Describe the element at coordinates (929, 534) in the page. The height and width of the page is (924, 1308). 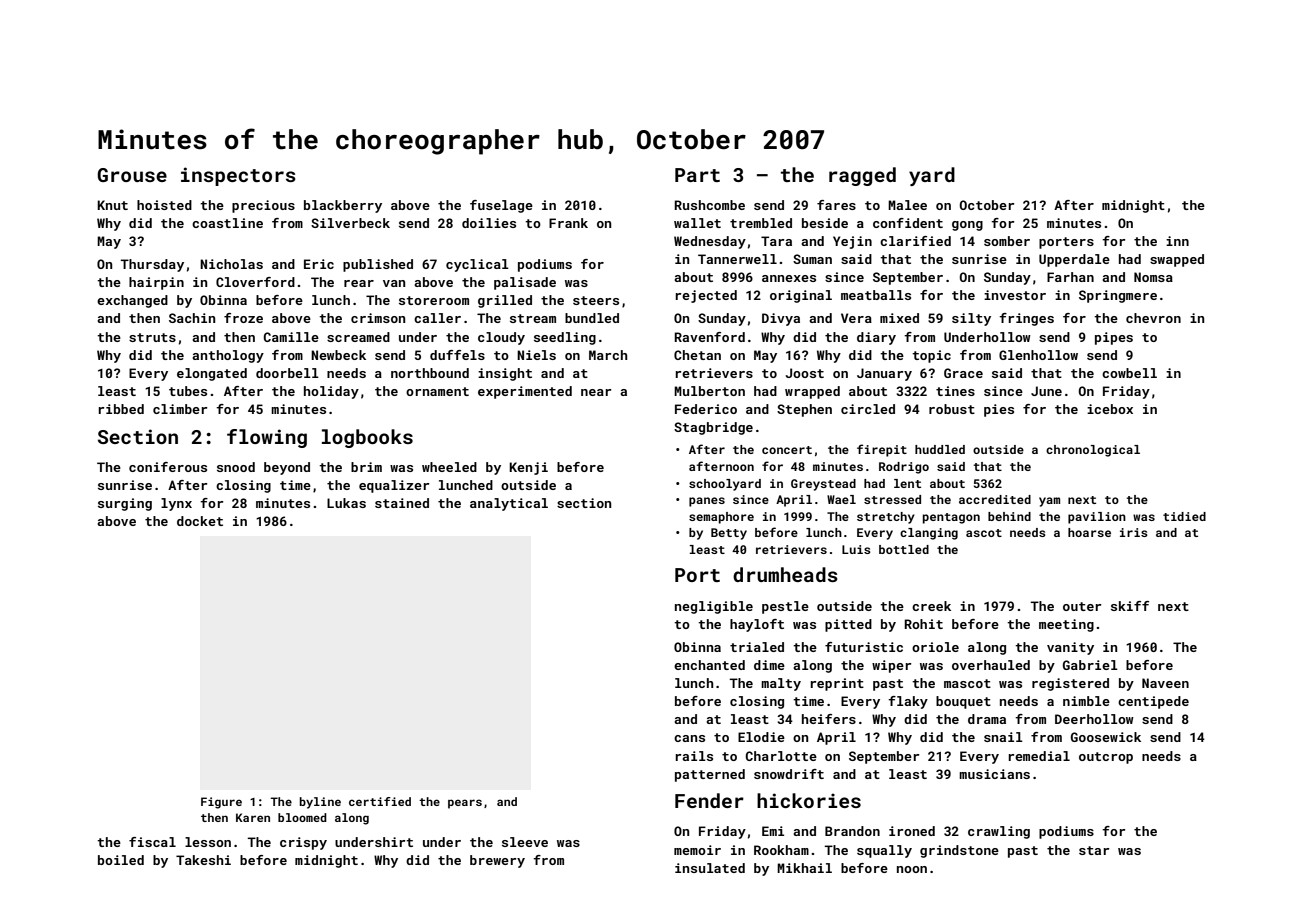
I see `clanging` at that location.
